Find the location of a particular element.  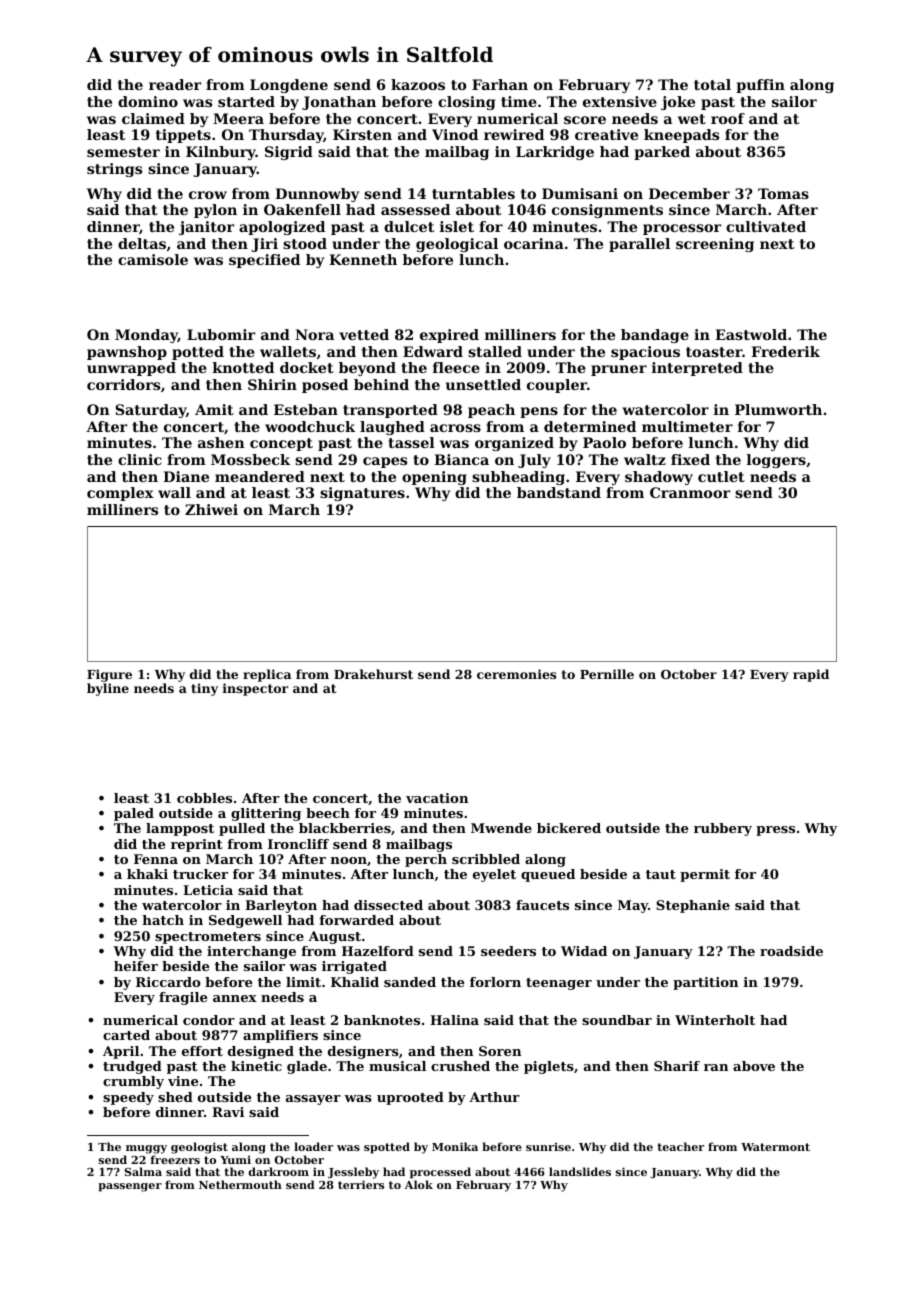

carted is located at coordinates (126, 1035).
